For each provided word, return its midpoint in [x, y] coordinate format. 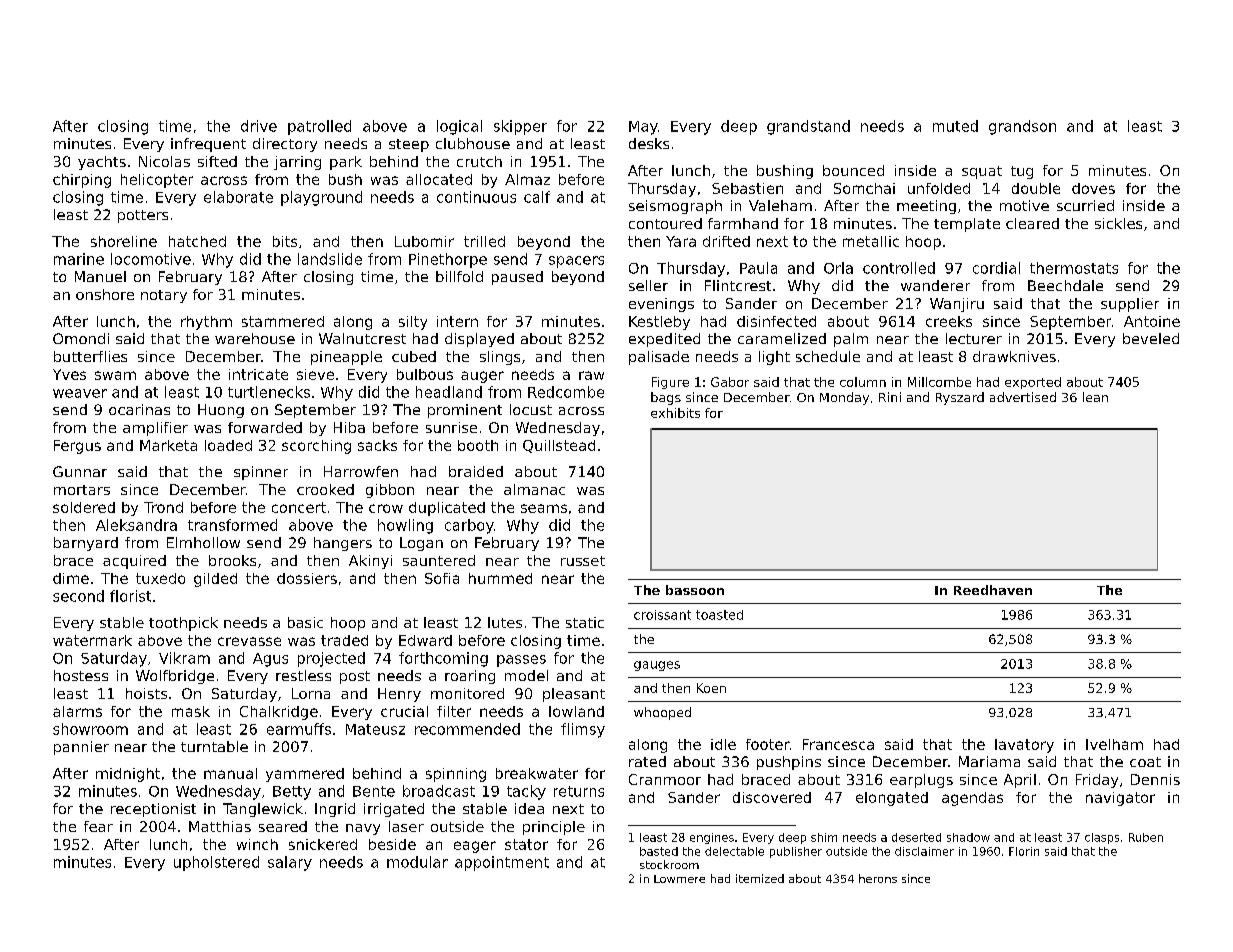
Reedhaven [993, 590]
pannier [81, 748]
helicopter [157, 181]
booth [478, 445]
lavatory [1024, 746]
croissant [662, 615]
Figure [670, 383]
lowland [576, 711]
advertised [1023, 397]
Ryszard [960, 398]
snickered [323, 844]
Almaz [527, 179]
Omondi [81, 338]
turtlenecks [269, 392]
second [78, 596]
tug [1022, 172]
